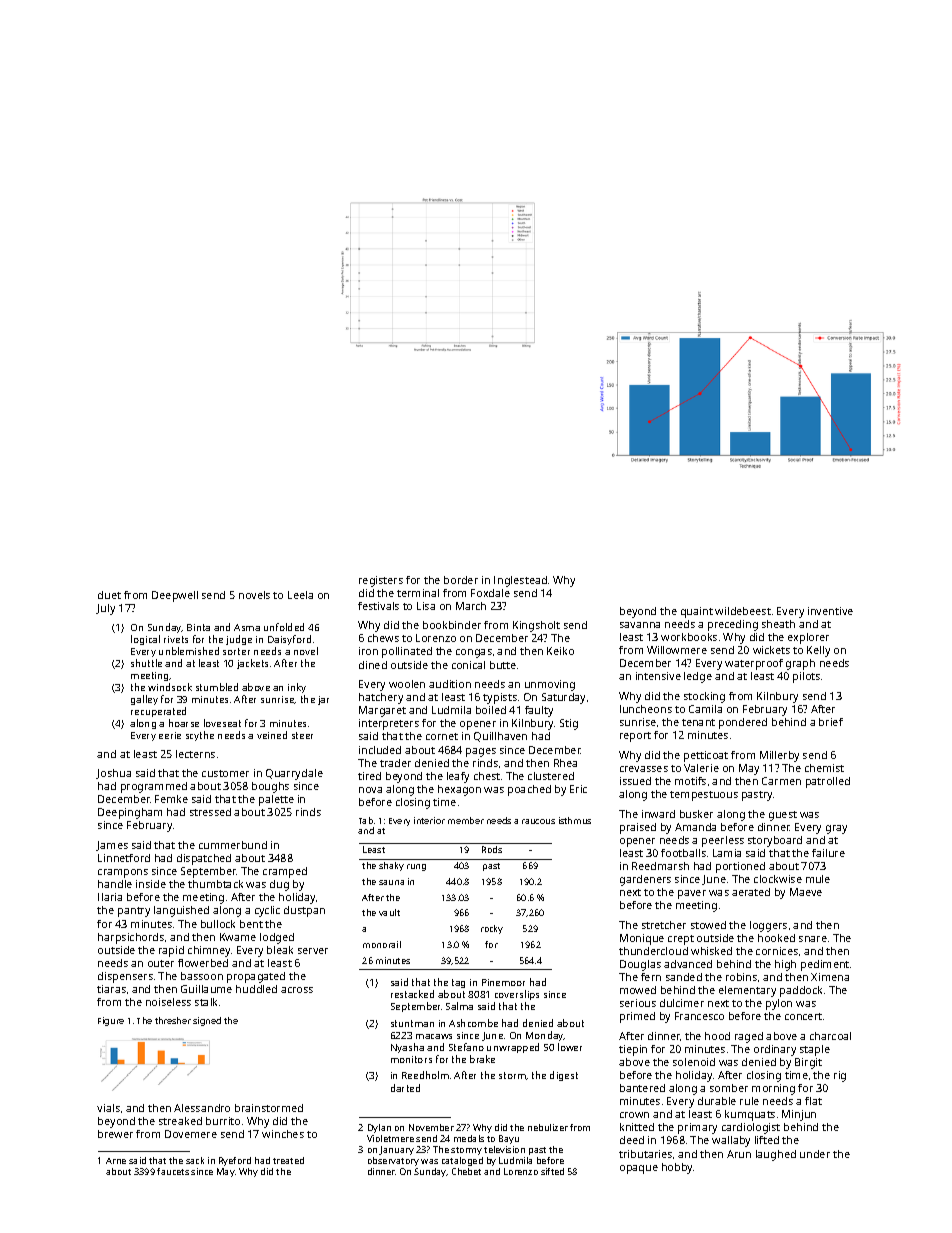 This page has height=1233, width=952. What do you see at coordinates (279, 885) in the page?
I see `dug` at bounding box center [279, 885].
